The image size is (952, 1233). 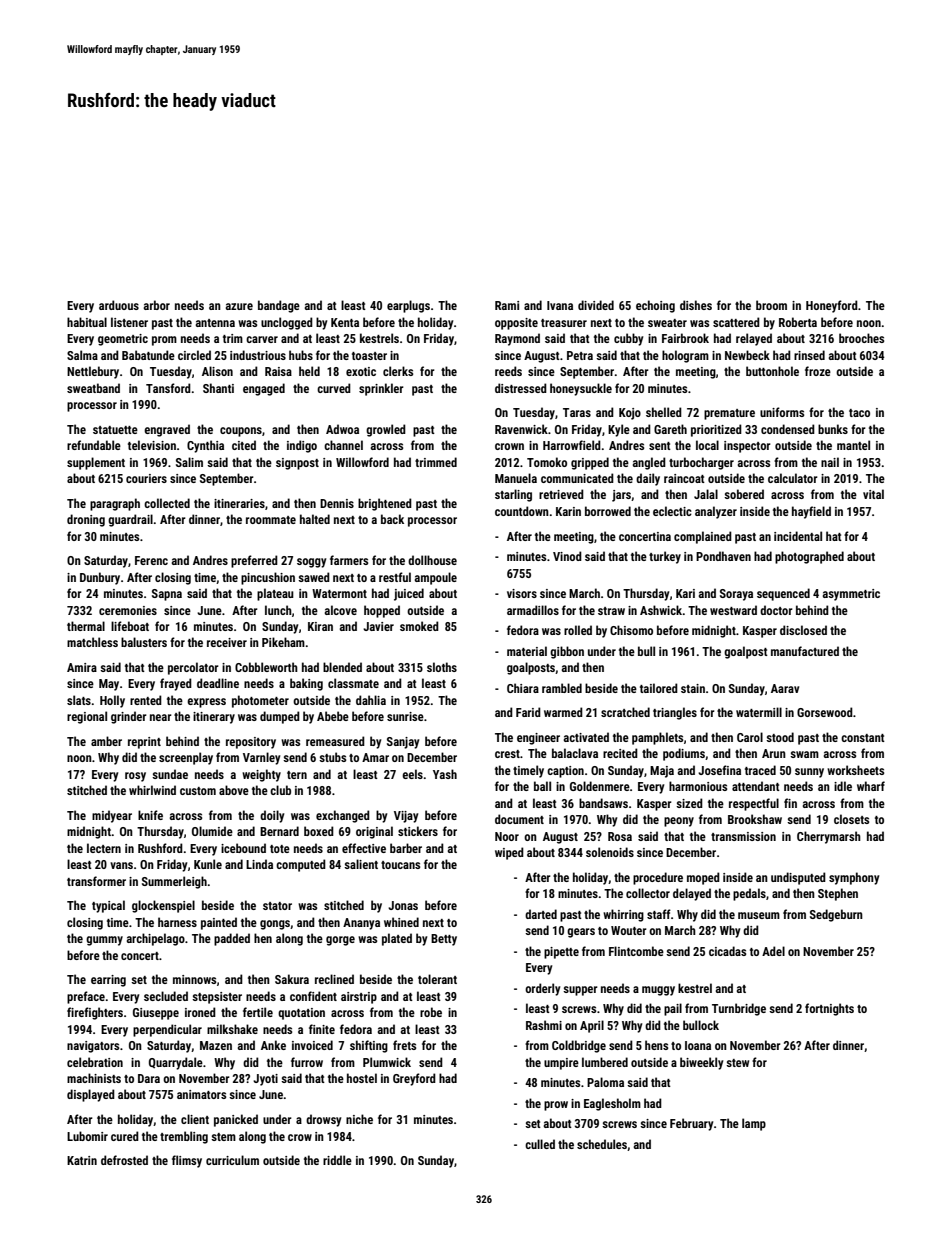 I want to click on riddle, so click(x=337, y=1160).
